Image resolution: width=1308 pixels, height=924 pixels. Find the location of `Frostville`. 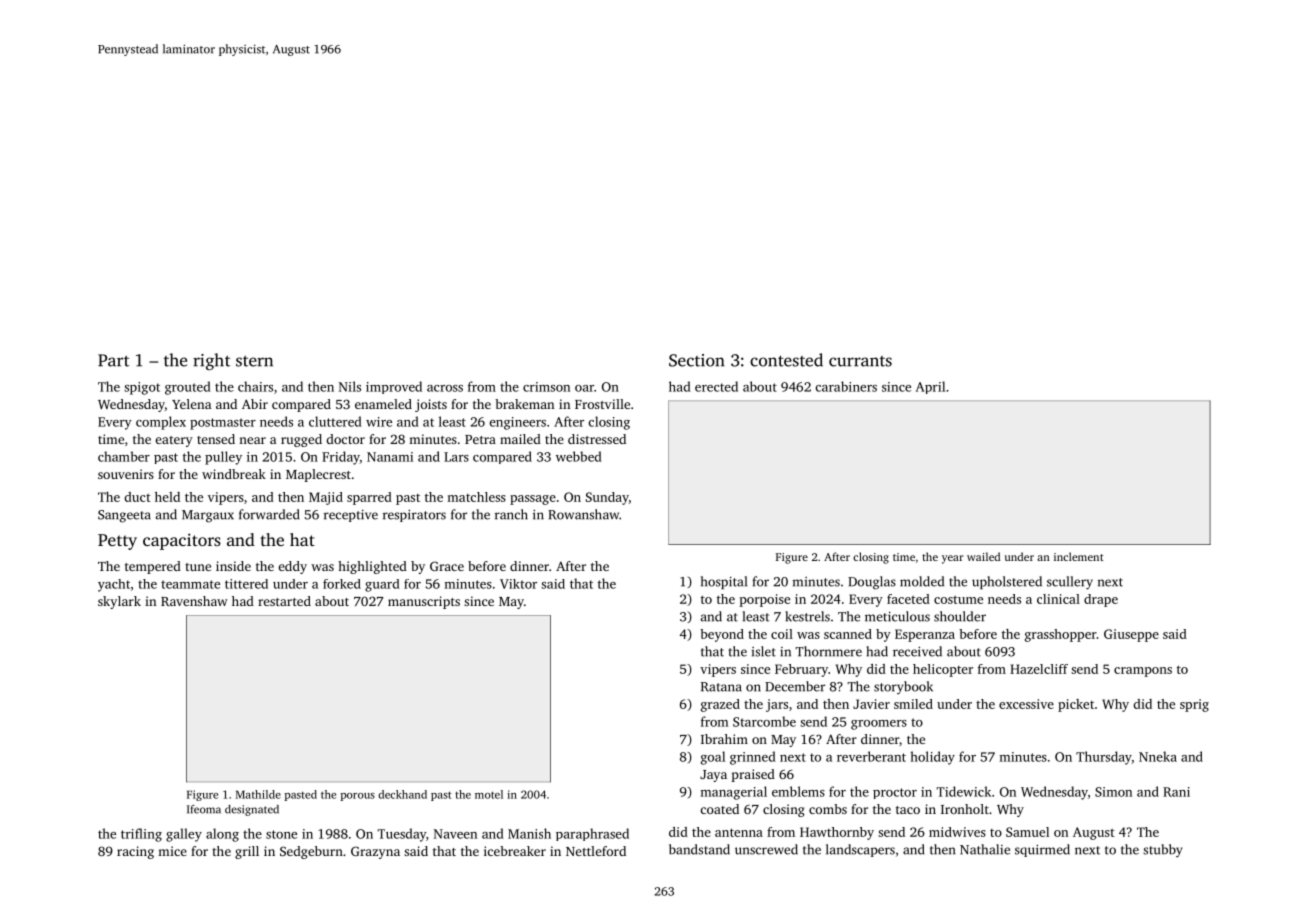

Frostville is located at coordinates (602, 404).
